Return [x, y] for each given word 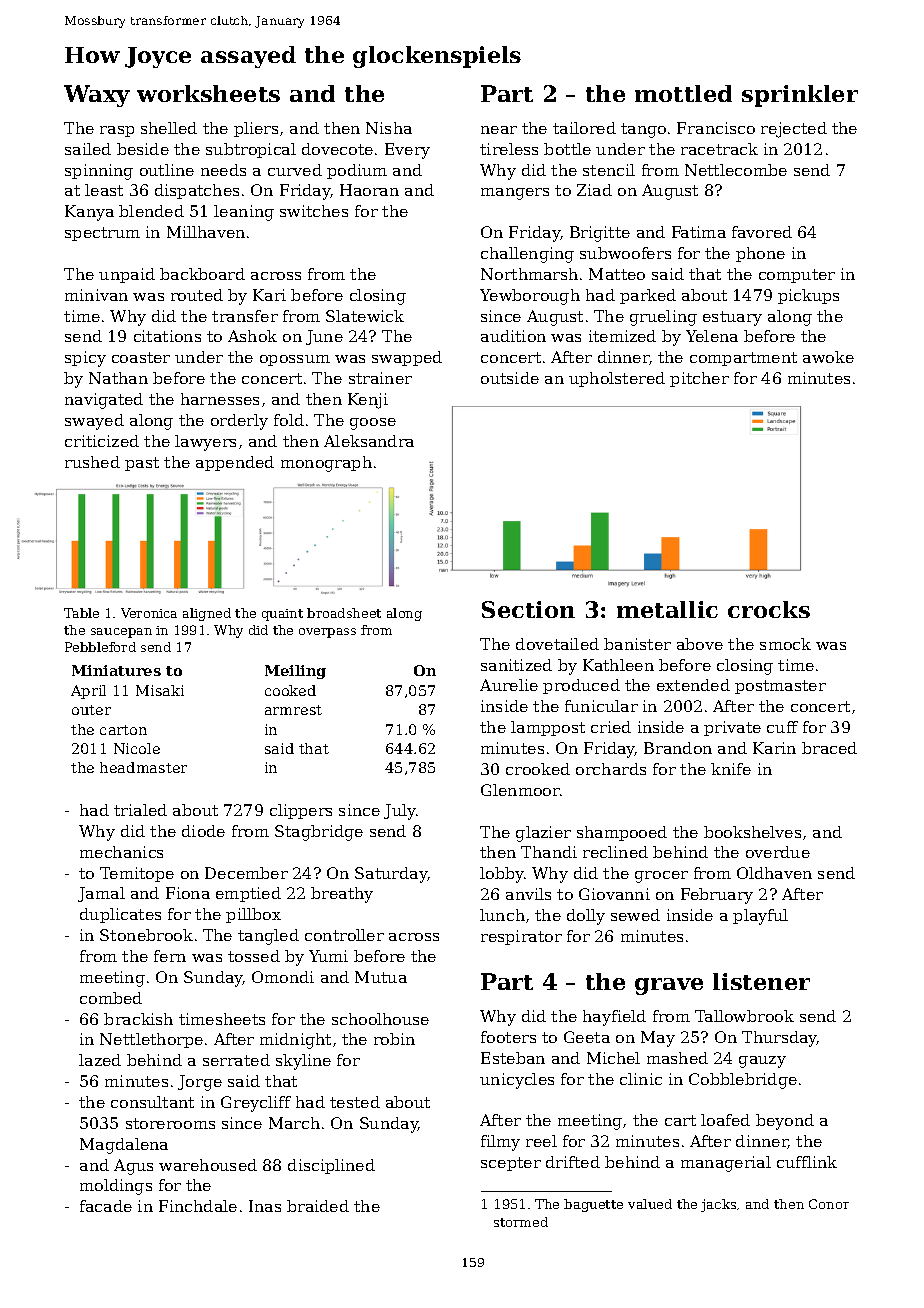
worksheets [208, 93]
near [499, 130]
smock [785, 644]
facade [106, 1206]
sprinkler [800, 96]
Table [81, 613]
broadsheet [344, 613]
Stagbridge [319, 833]
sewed [635, 915]
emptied [248, 894]
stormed [521, 1222]
